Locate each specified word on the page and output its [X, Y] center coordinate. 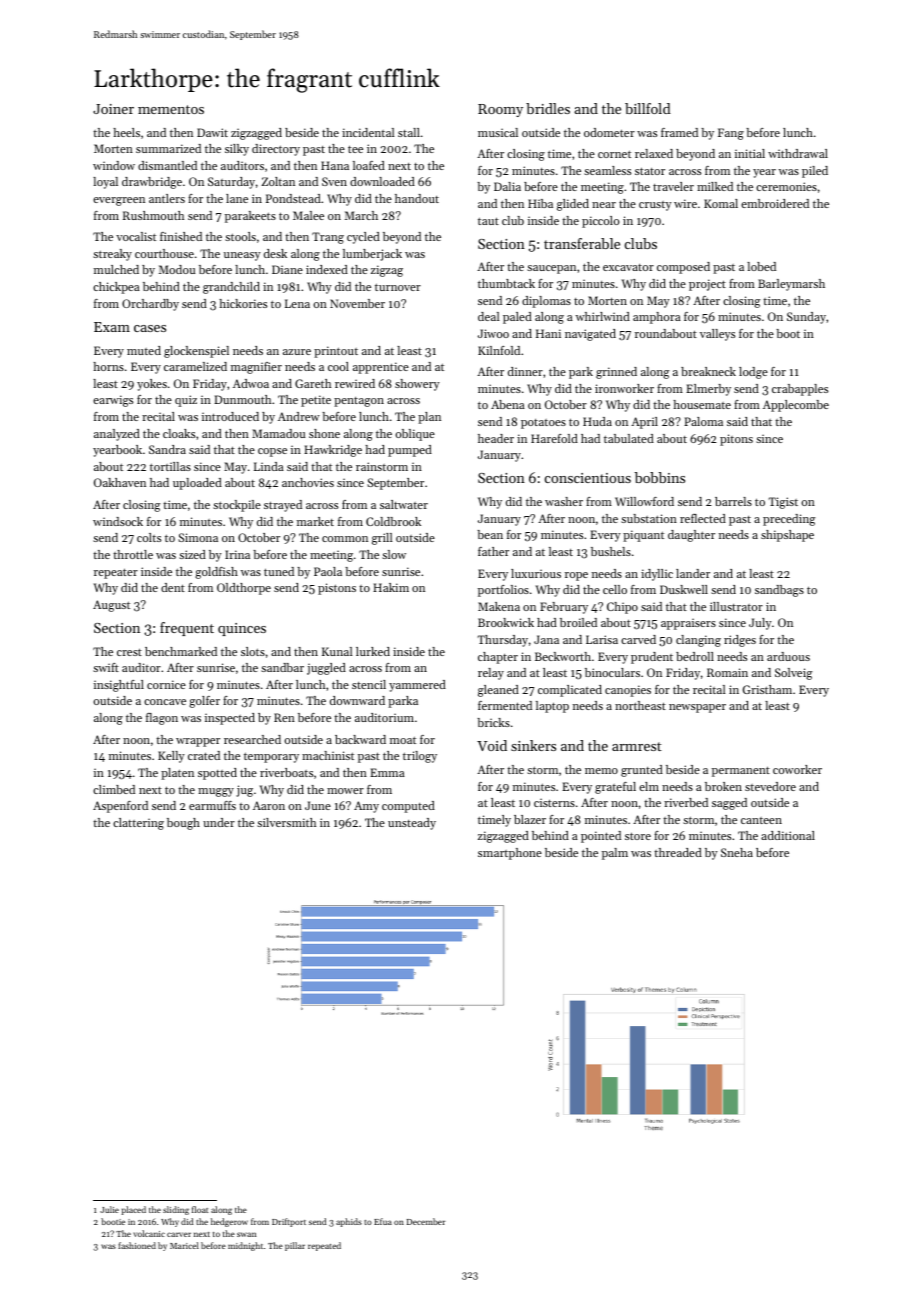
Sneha [737, 852]
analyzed [117, 435]
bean [490, 534]
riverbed [686, 802]
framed [679, 132]
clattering [138, 824]
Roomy [500, 110]
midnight [245, 1246]
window [114, 165]
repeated [324, 1246]
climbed [114, 789]
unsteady [412, 824]
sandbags [779, 591]
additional [788, 835]
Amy [366, 807]
